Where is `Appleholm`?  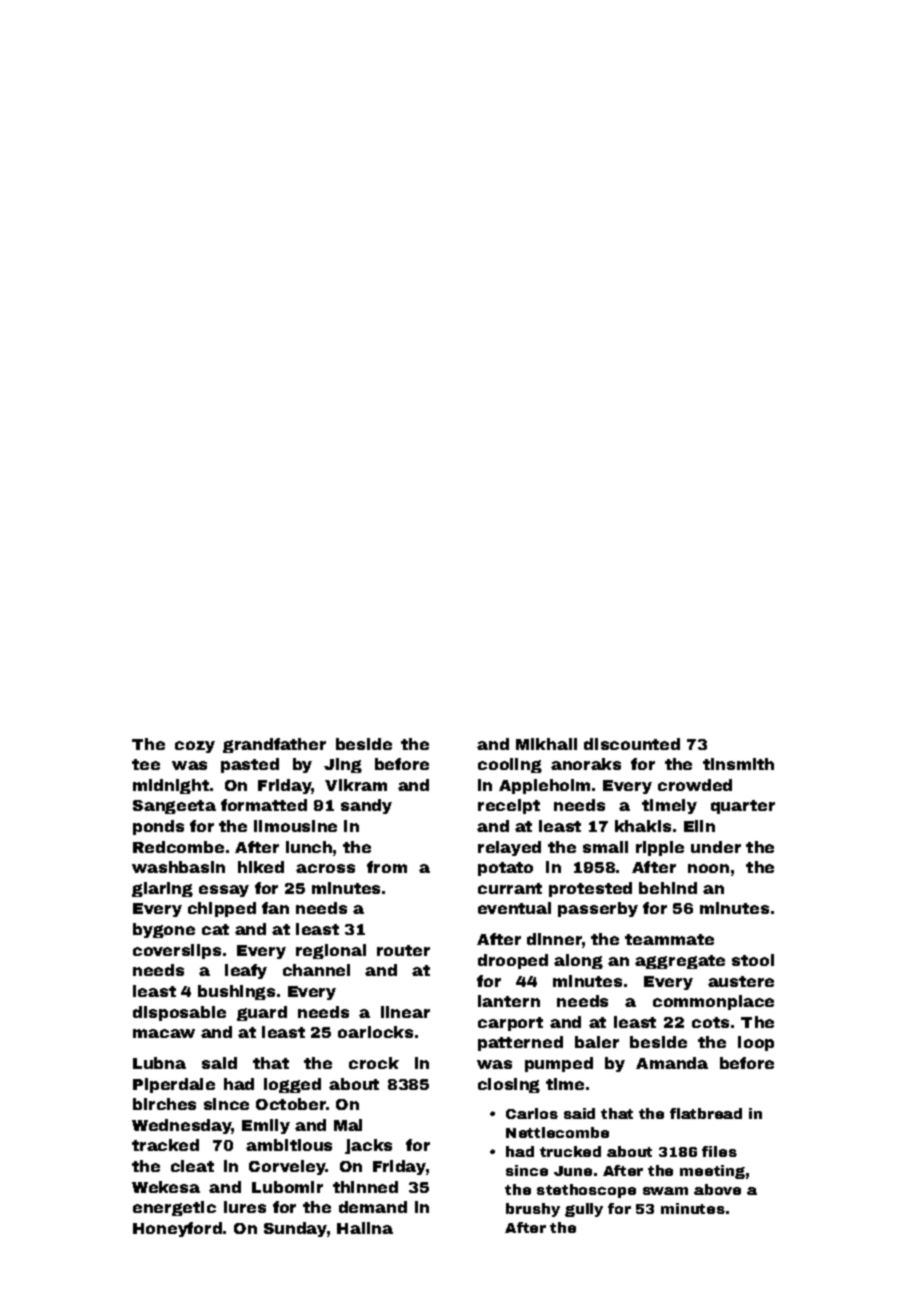 Appleholm is located at coordinates (544, 786).
